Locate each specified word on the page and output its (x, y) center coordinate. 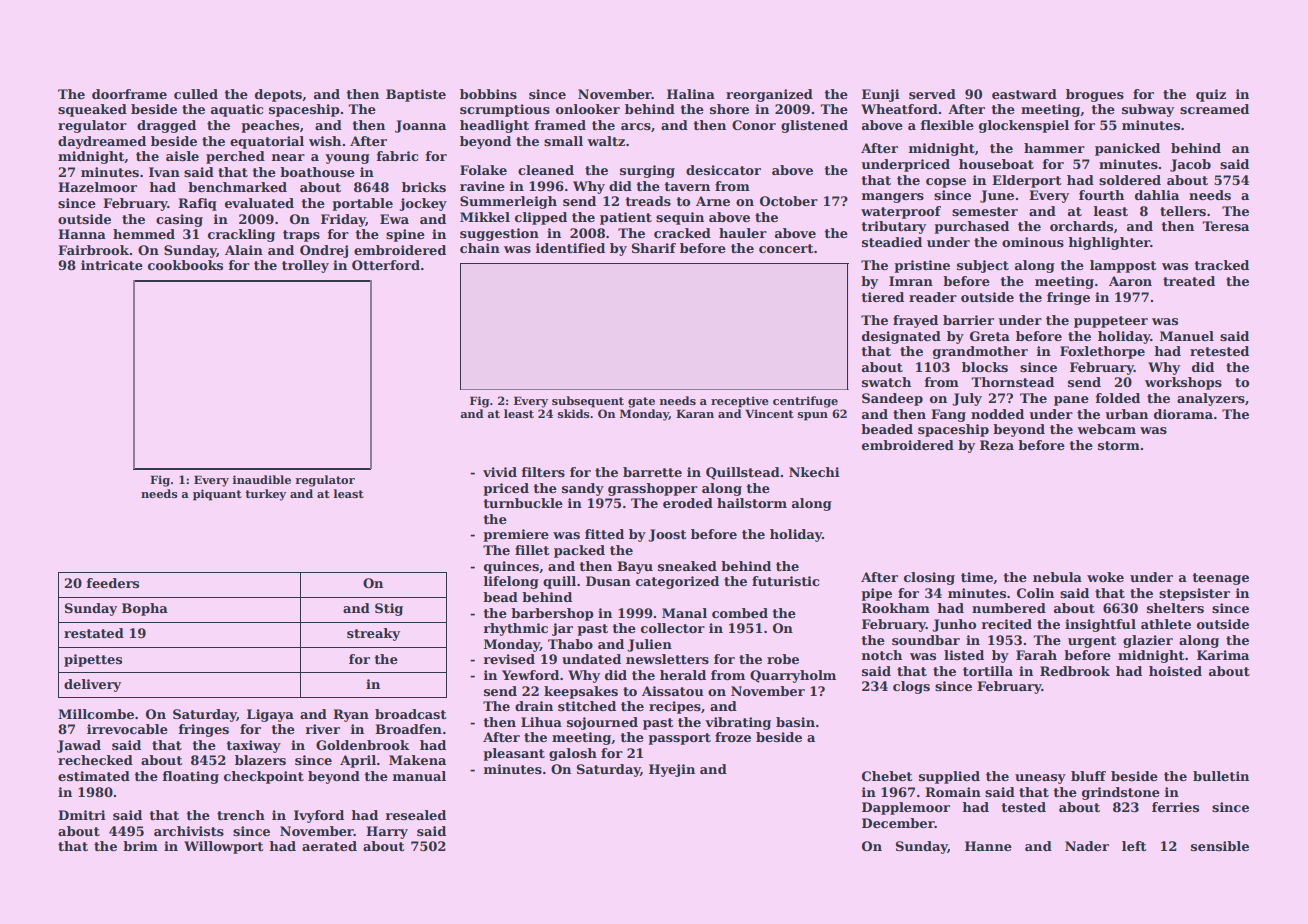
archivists (189, 831)
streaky (373, 634)
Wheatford (899, 109)
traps (301, 236)
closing (929, 578)
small (563, 141)
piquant (217, 495)
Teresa (1225, 226)
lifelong (511, 582)
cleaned (546, 170)
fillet (532, 550)
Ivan (164, 172)
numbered (1009, 608)
